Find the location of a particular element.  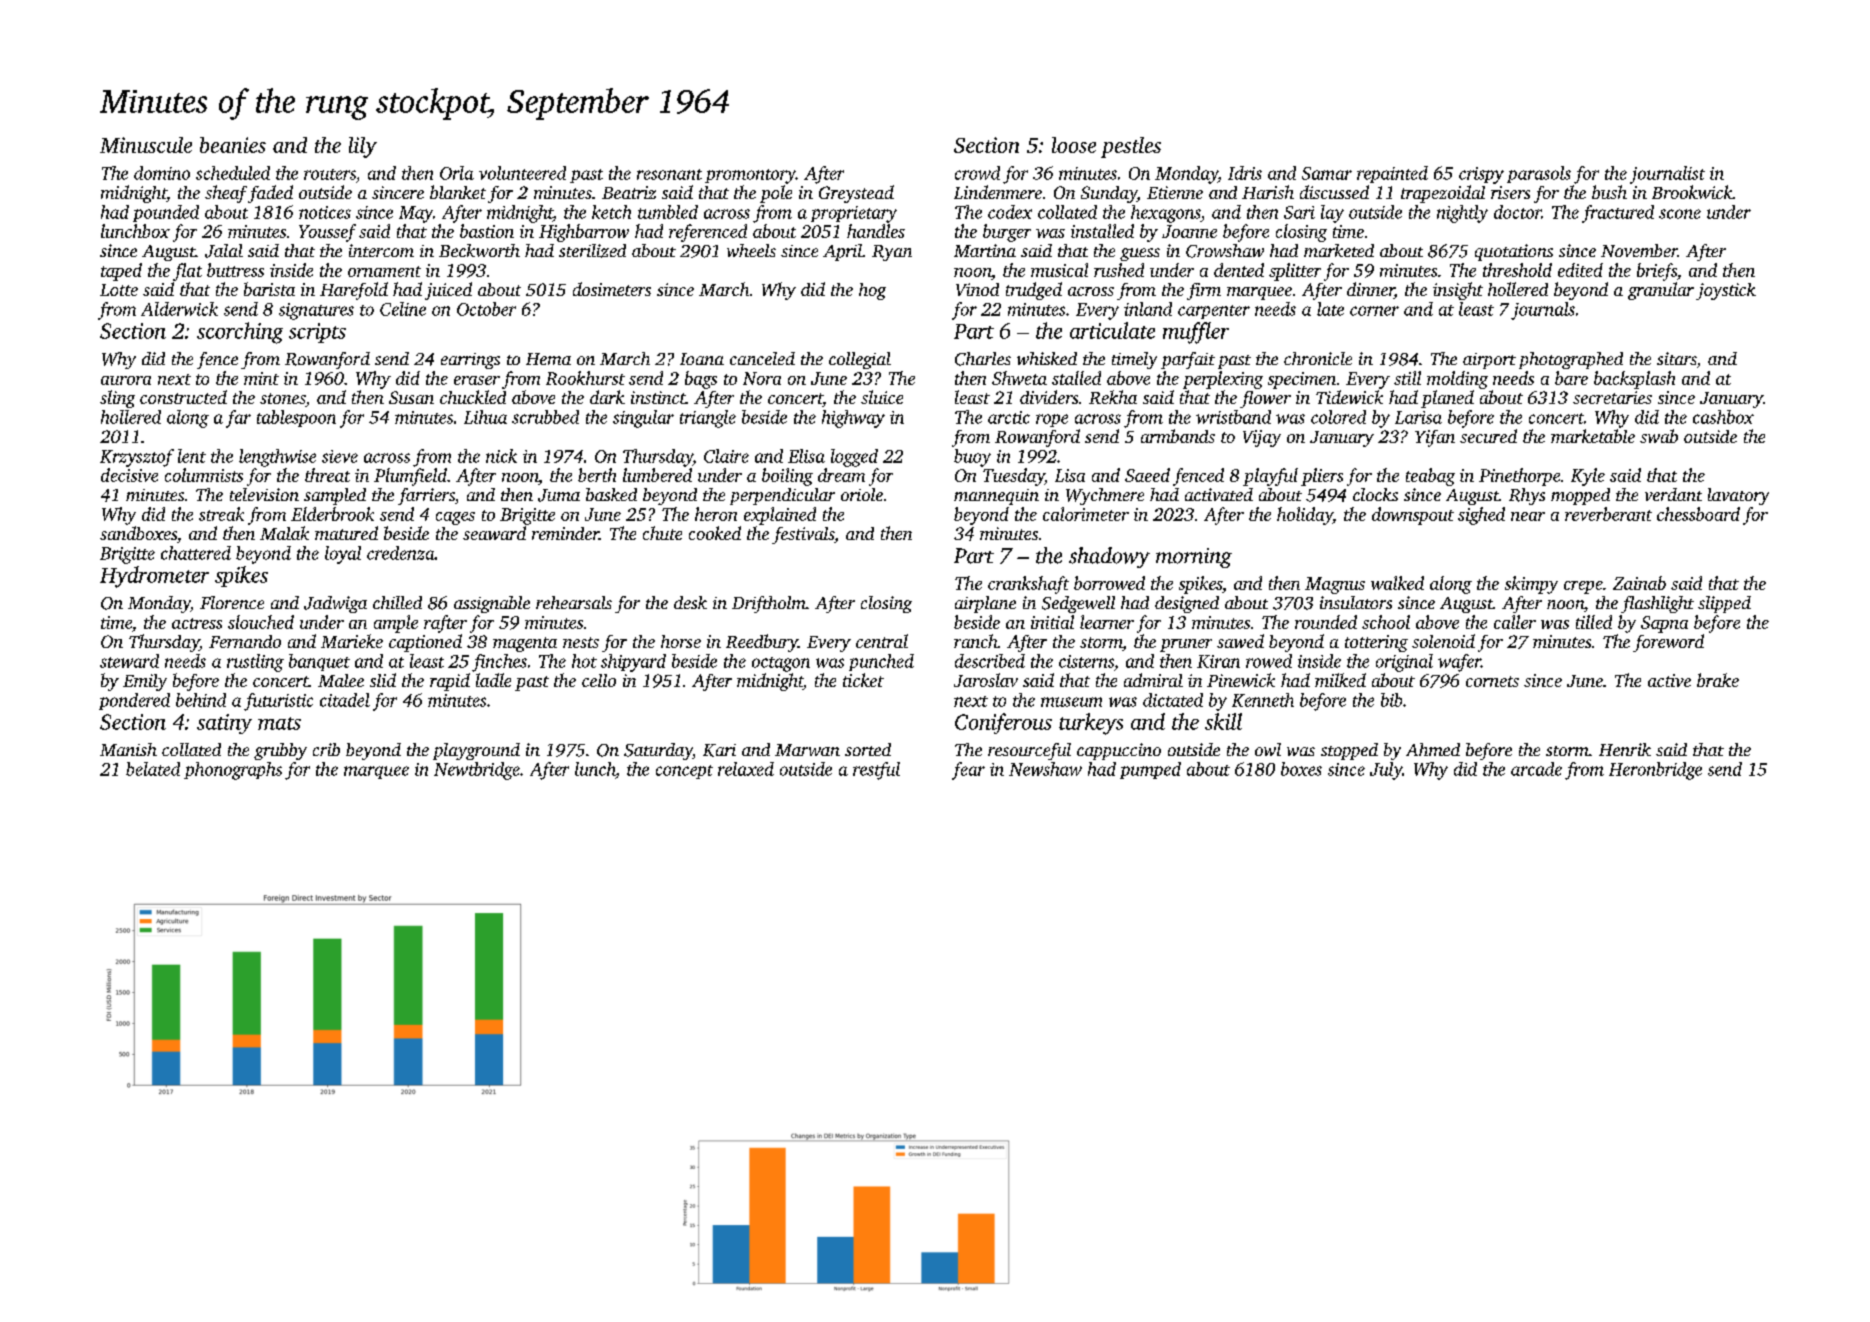

futuristic is located at coordinates (278, 702).
